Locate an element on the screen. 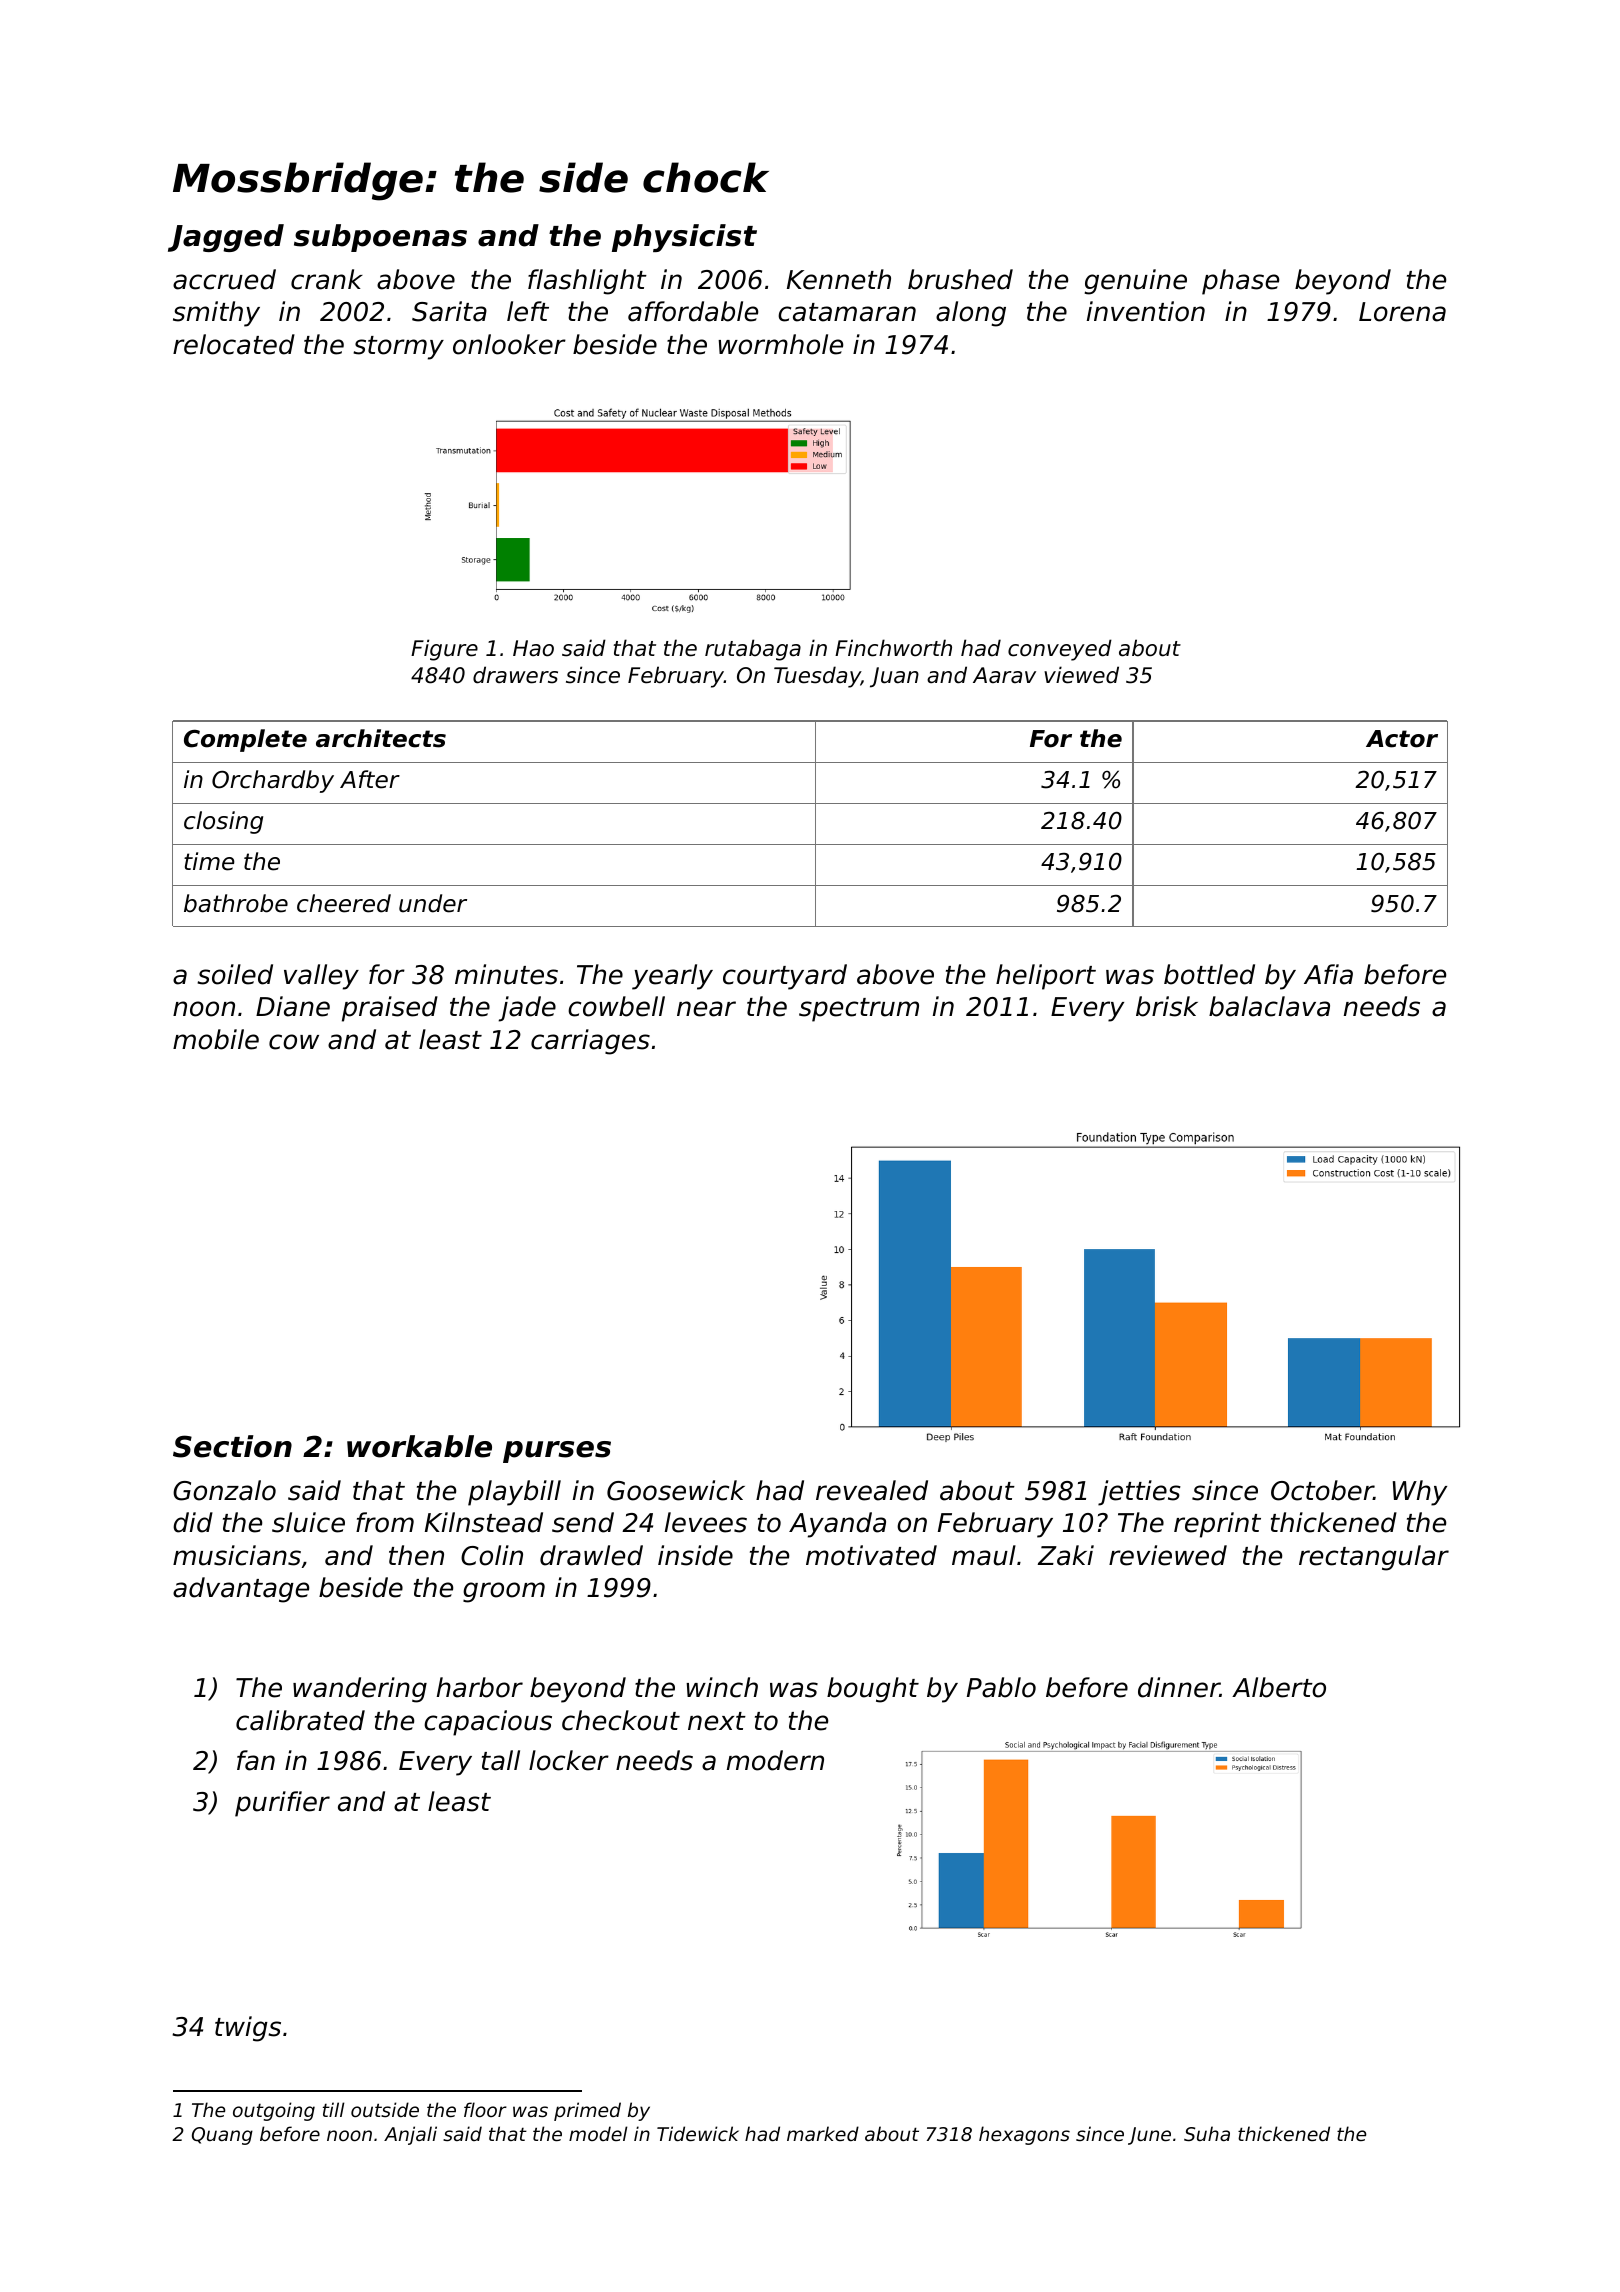 The image size is (1620, 2292). Pablo is located at coordinates (1001, 1687).
